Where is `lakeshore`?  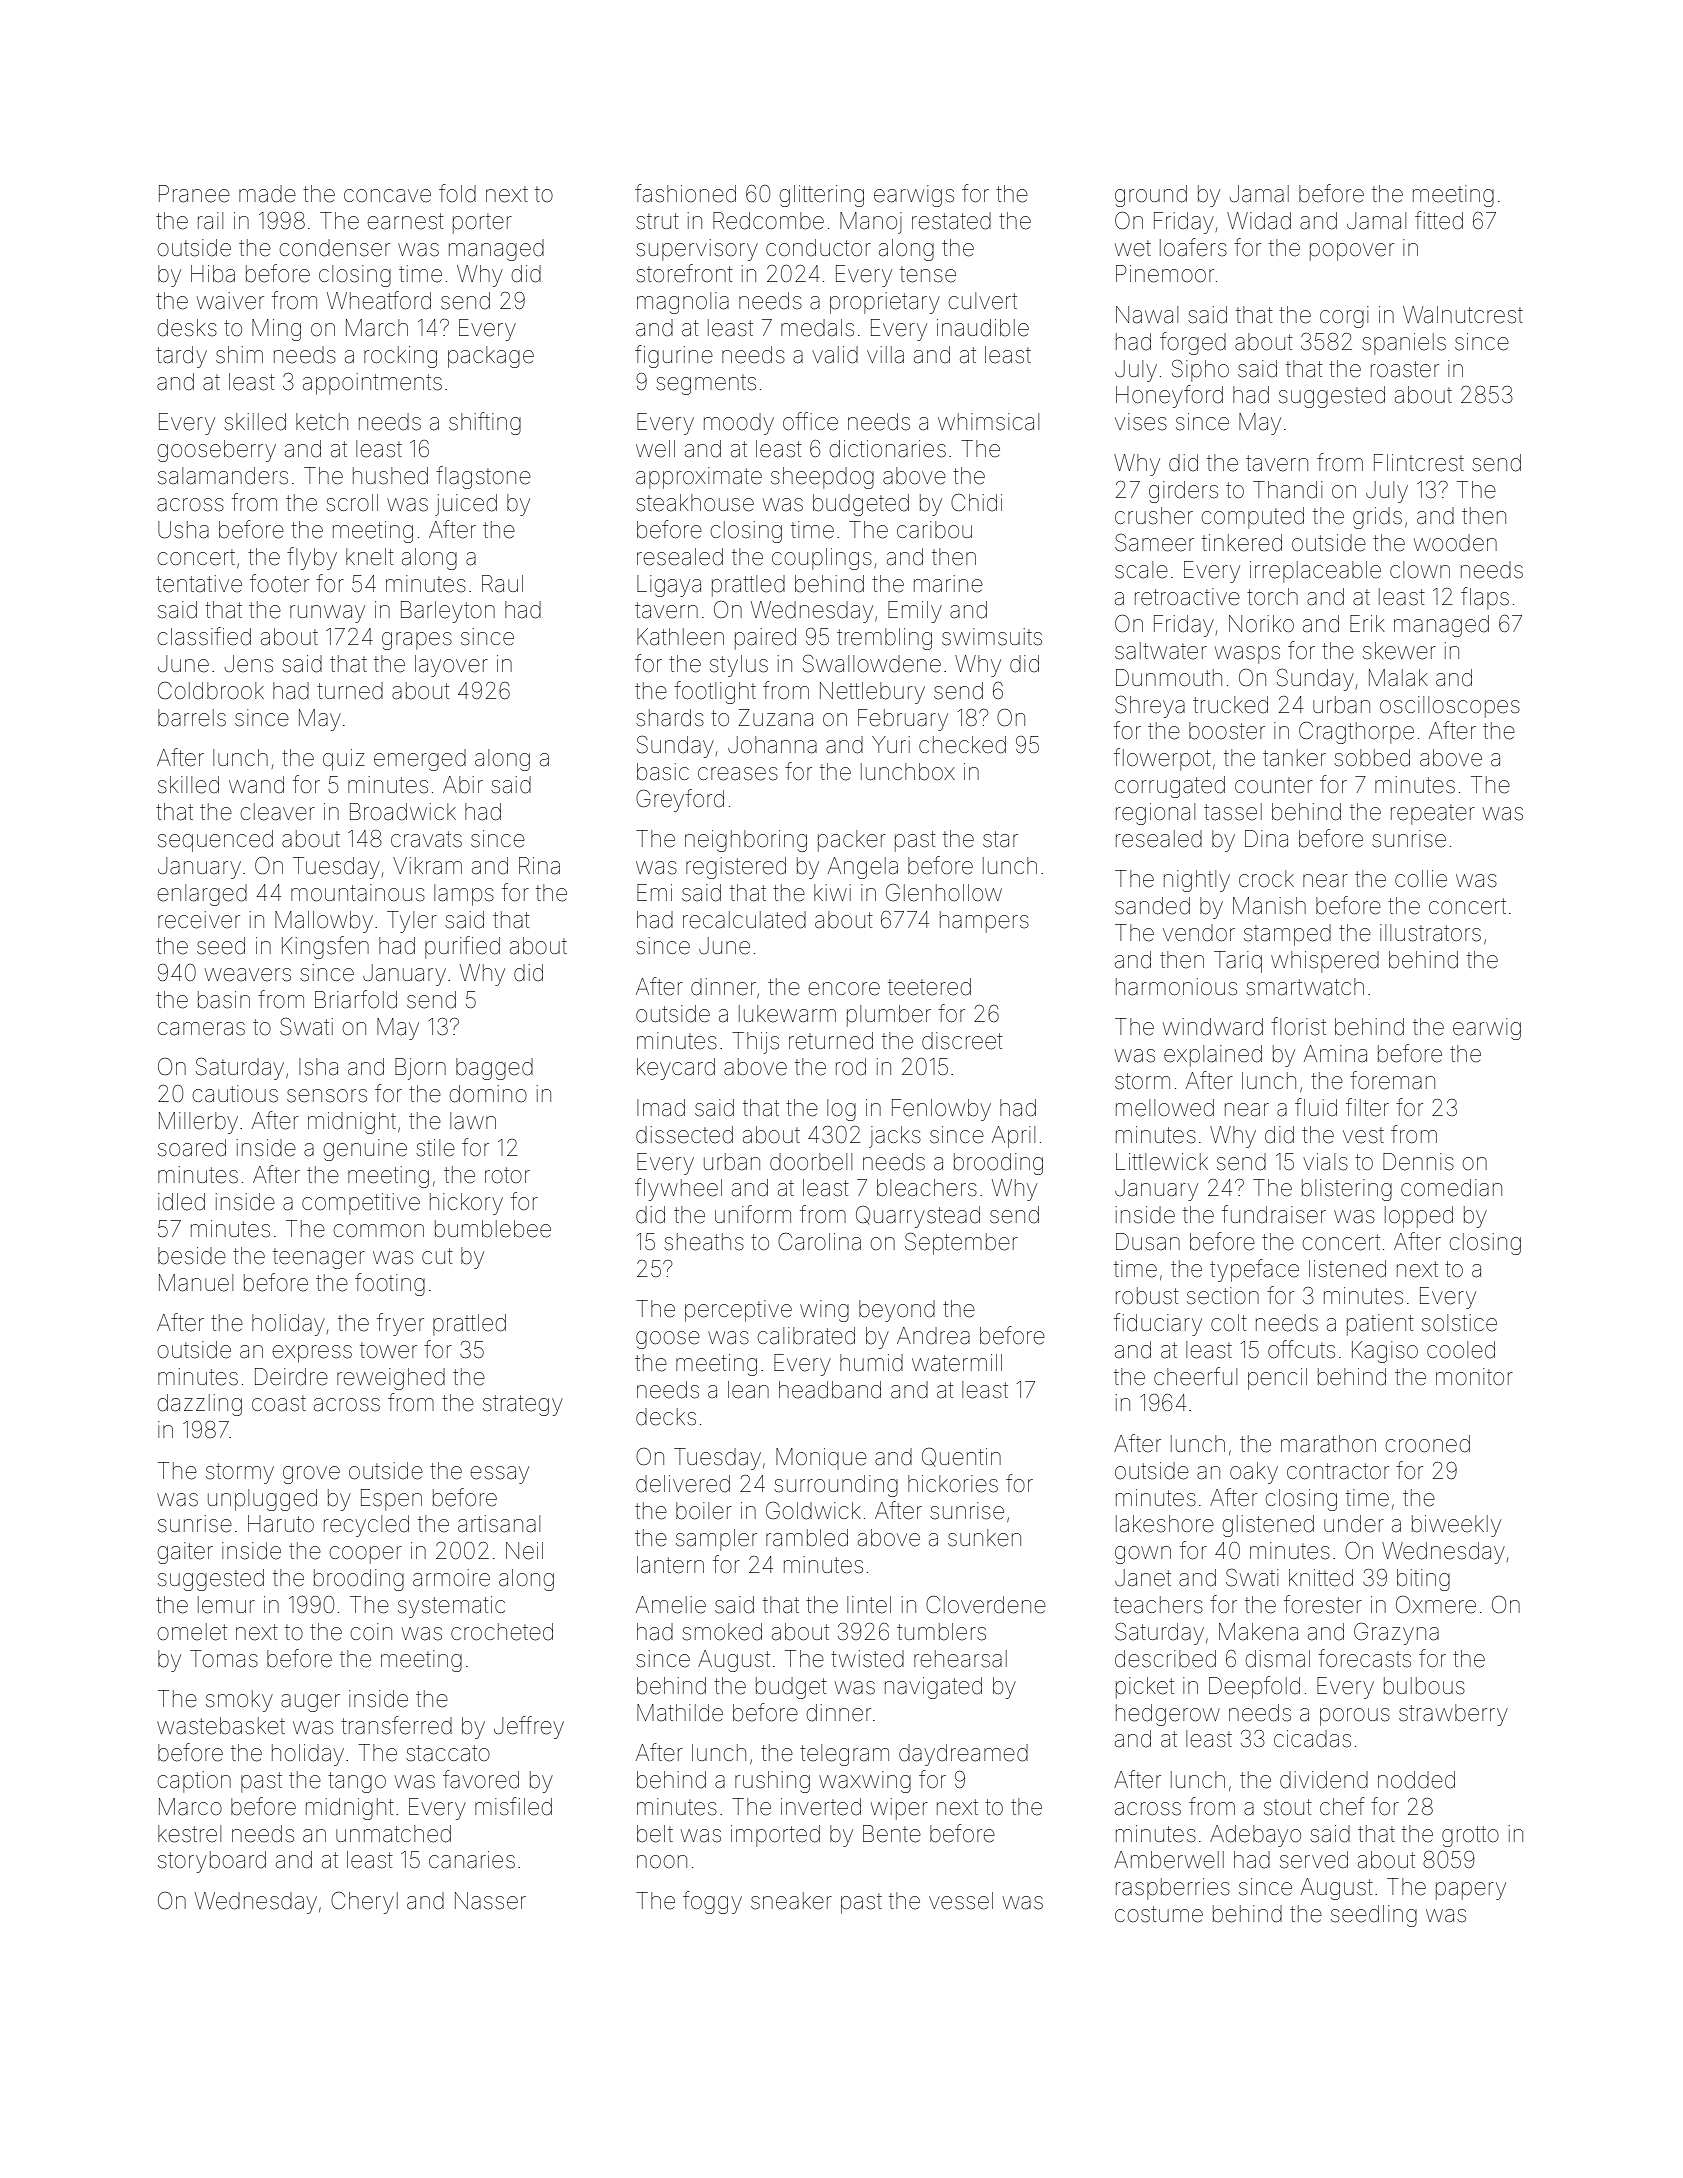 lakeshore is located at coordinates (1165, 1524).
